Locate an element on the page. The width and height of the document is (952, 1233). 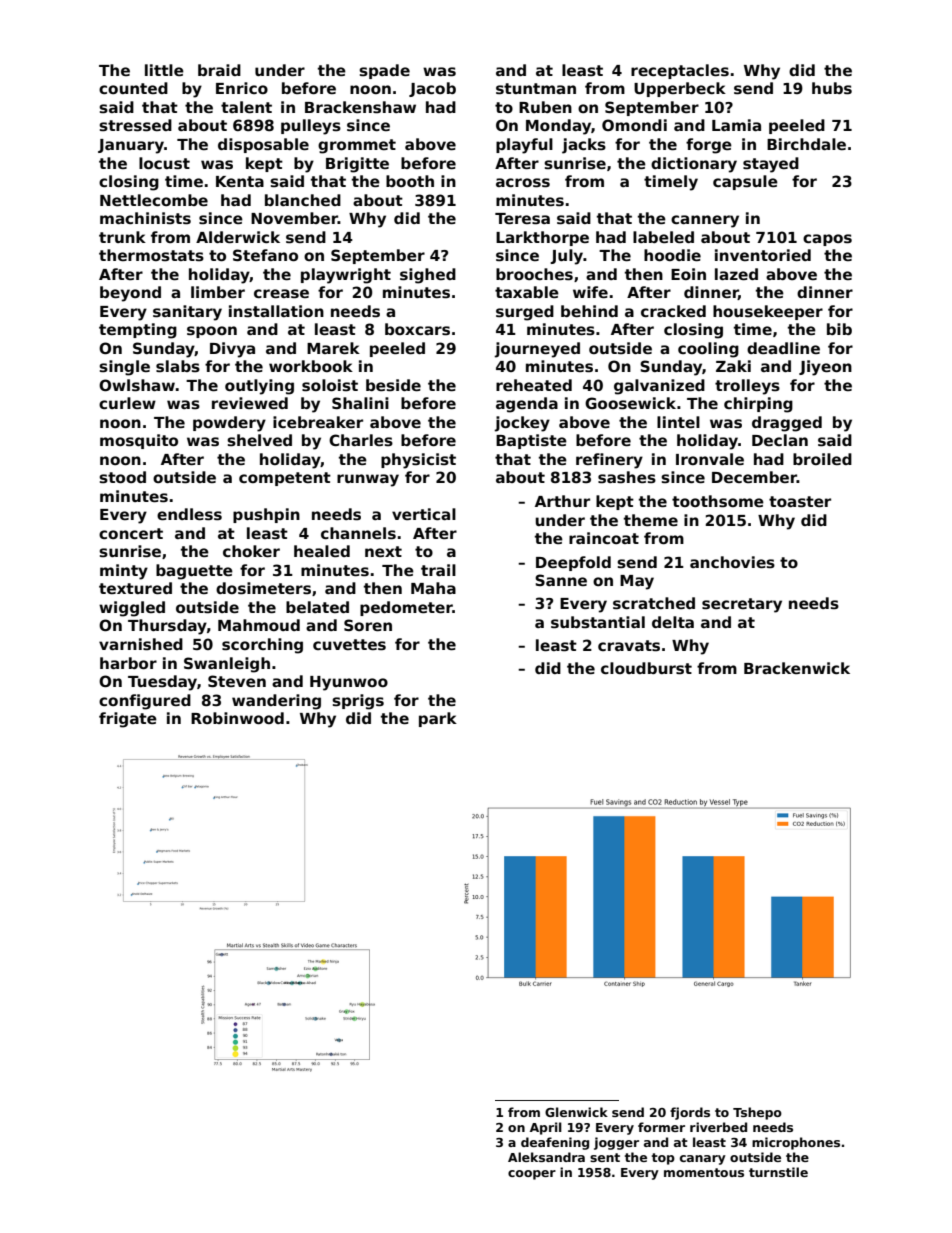
broiled is located at coordinates (822, 459).
